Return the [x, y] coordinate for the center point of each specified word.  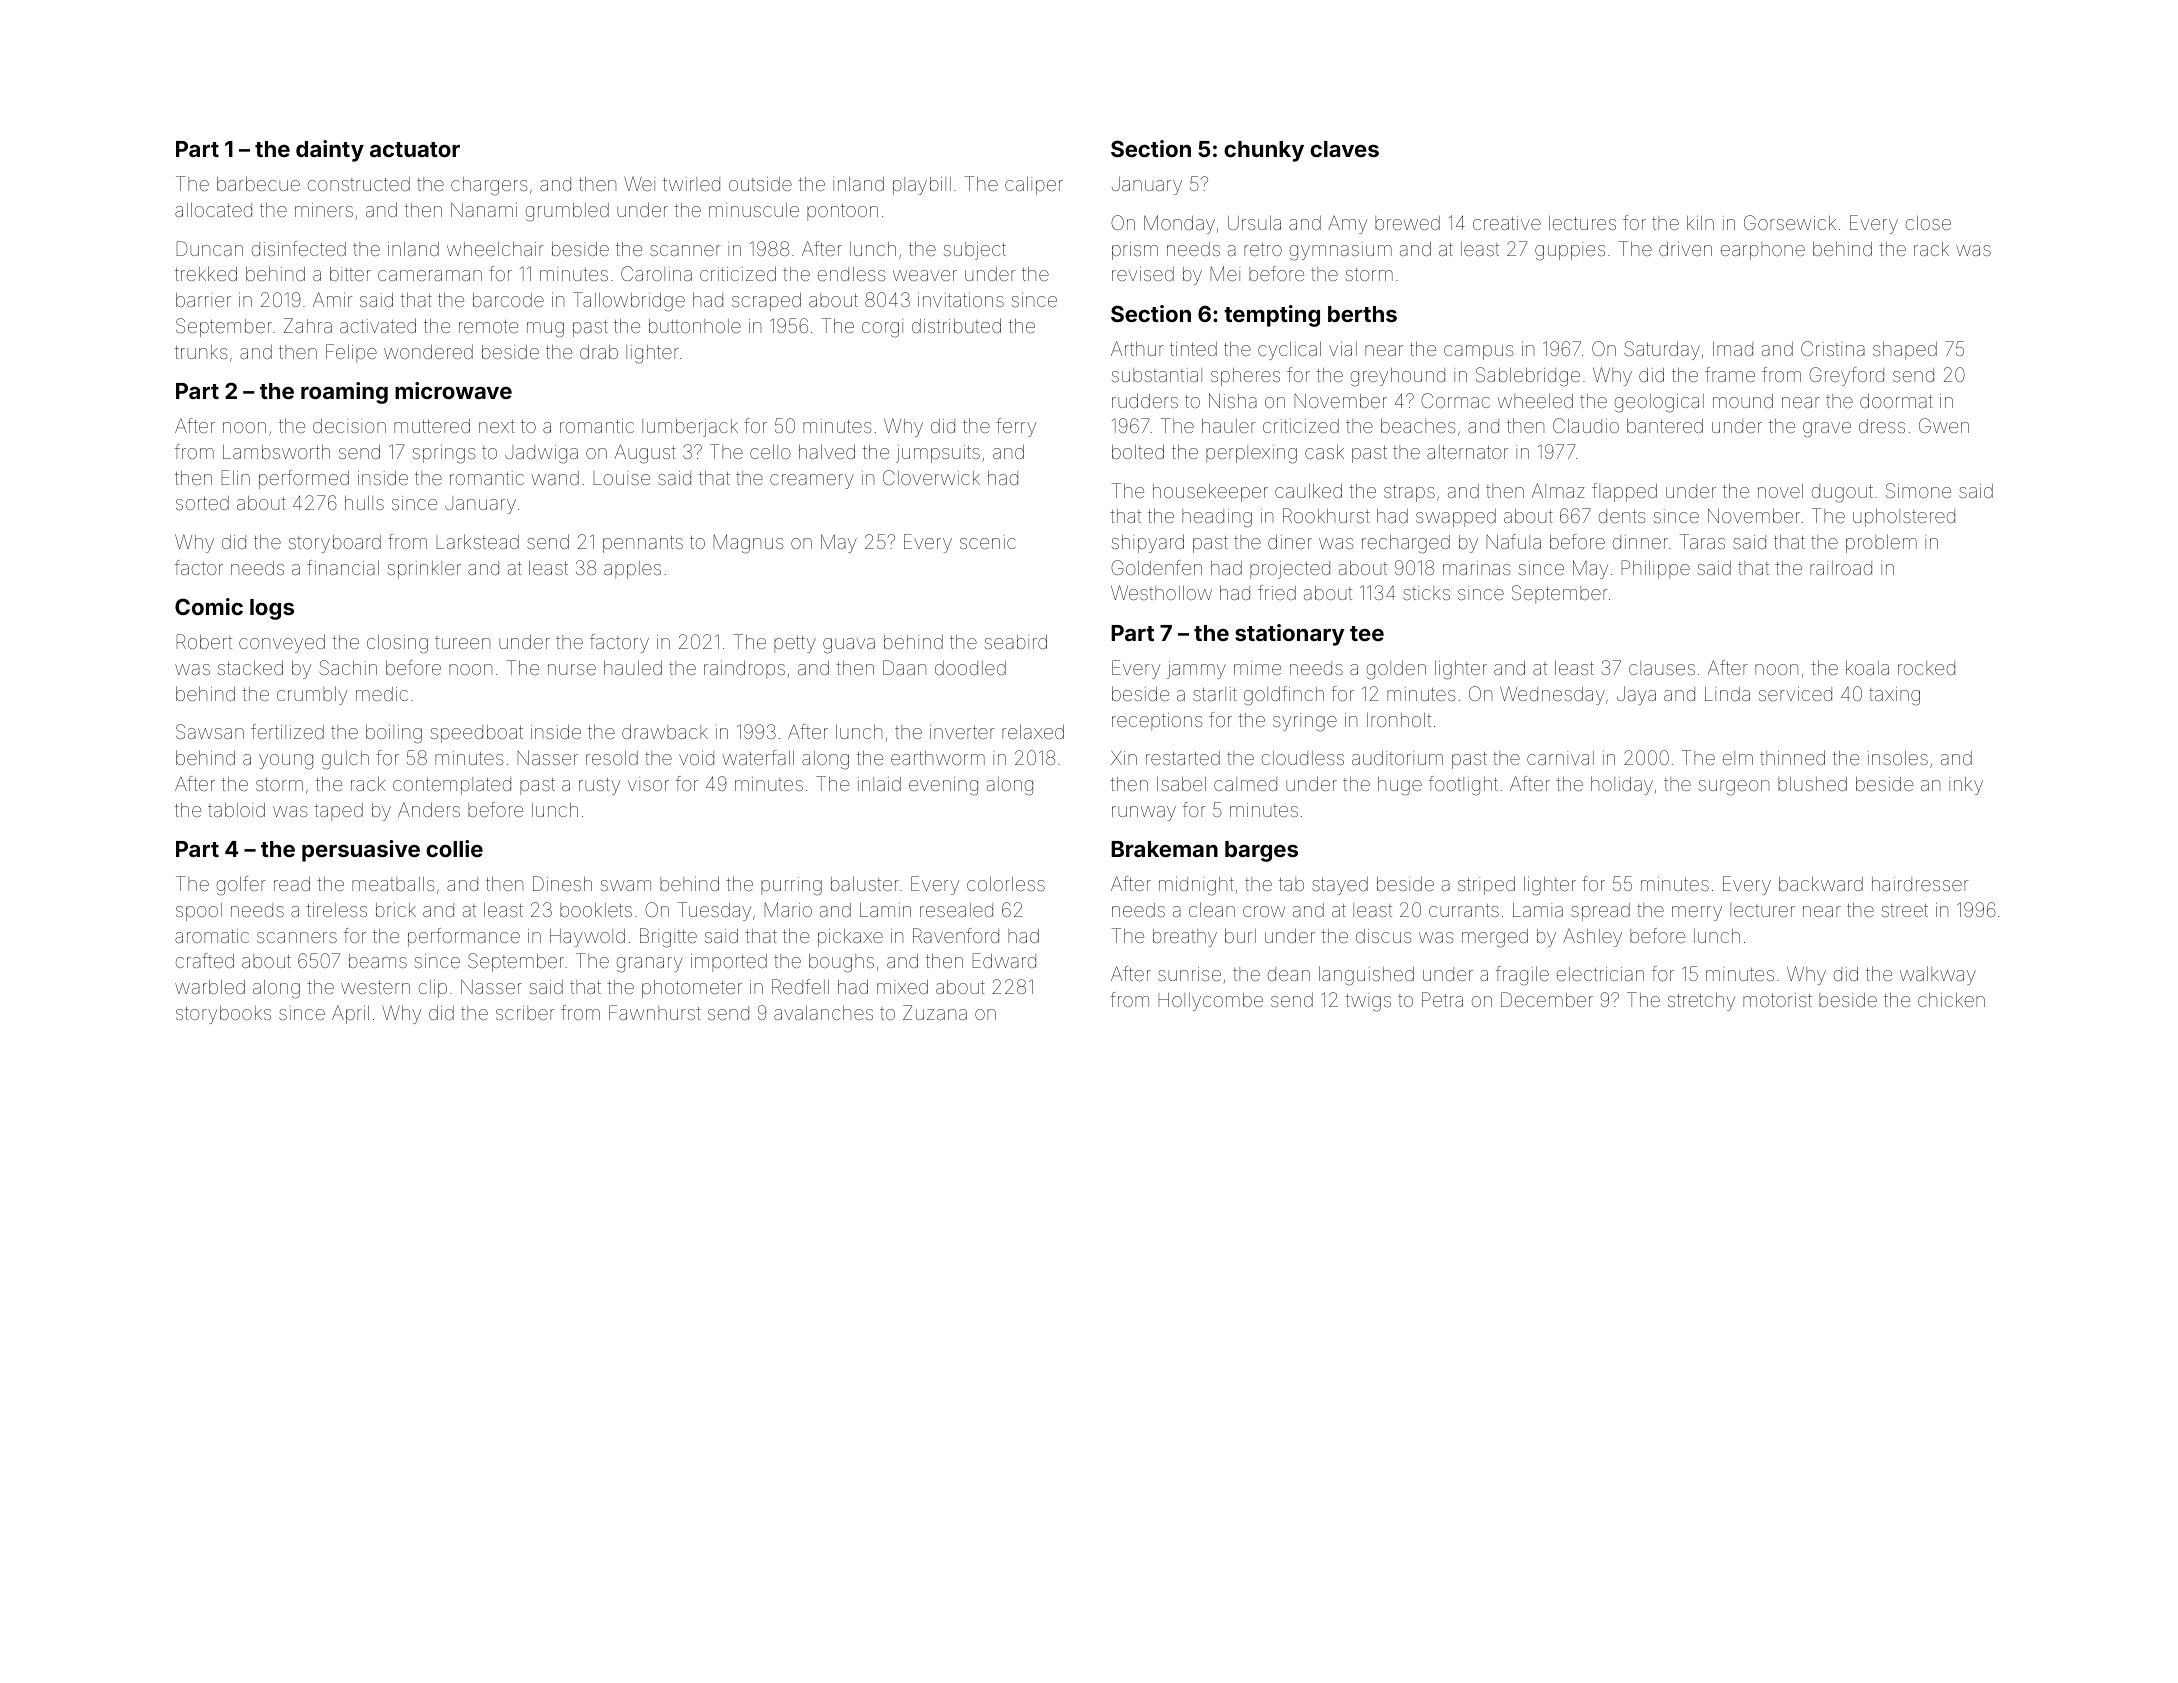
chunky [1264, 151]
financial [343, 567]
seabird [1016, 642]
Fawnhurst [655, 1012]
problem [1881, 544]
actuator [415, 149]
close [1928, 223]
